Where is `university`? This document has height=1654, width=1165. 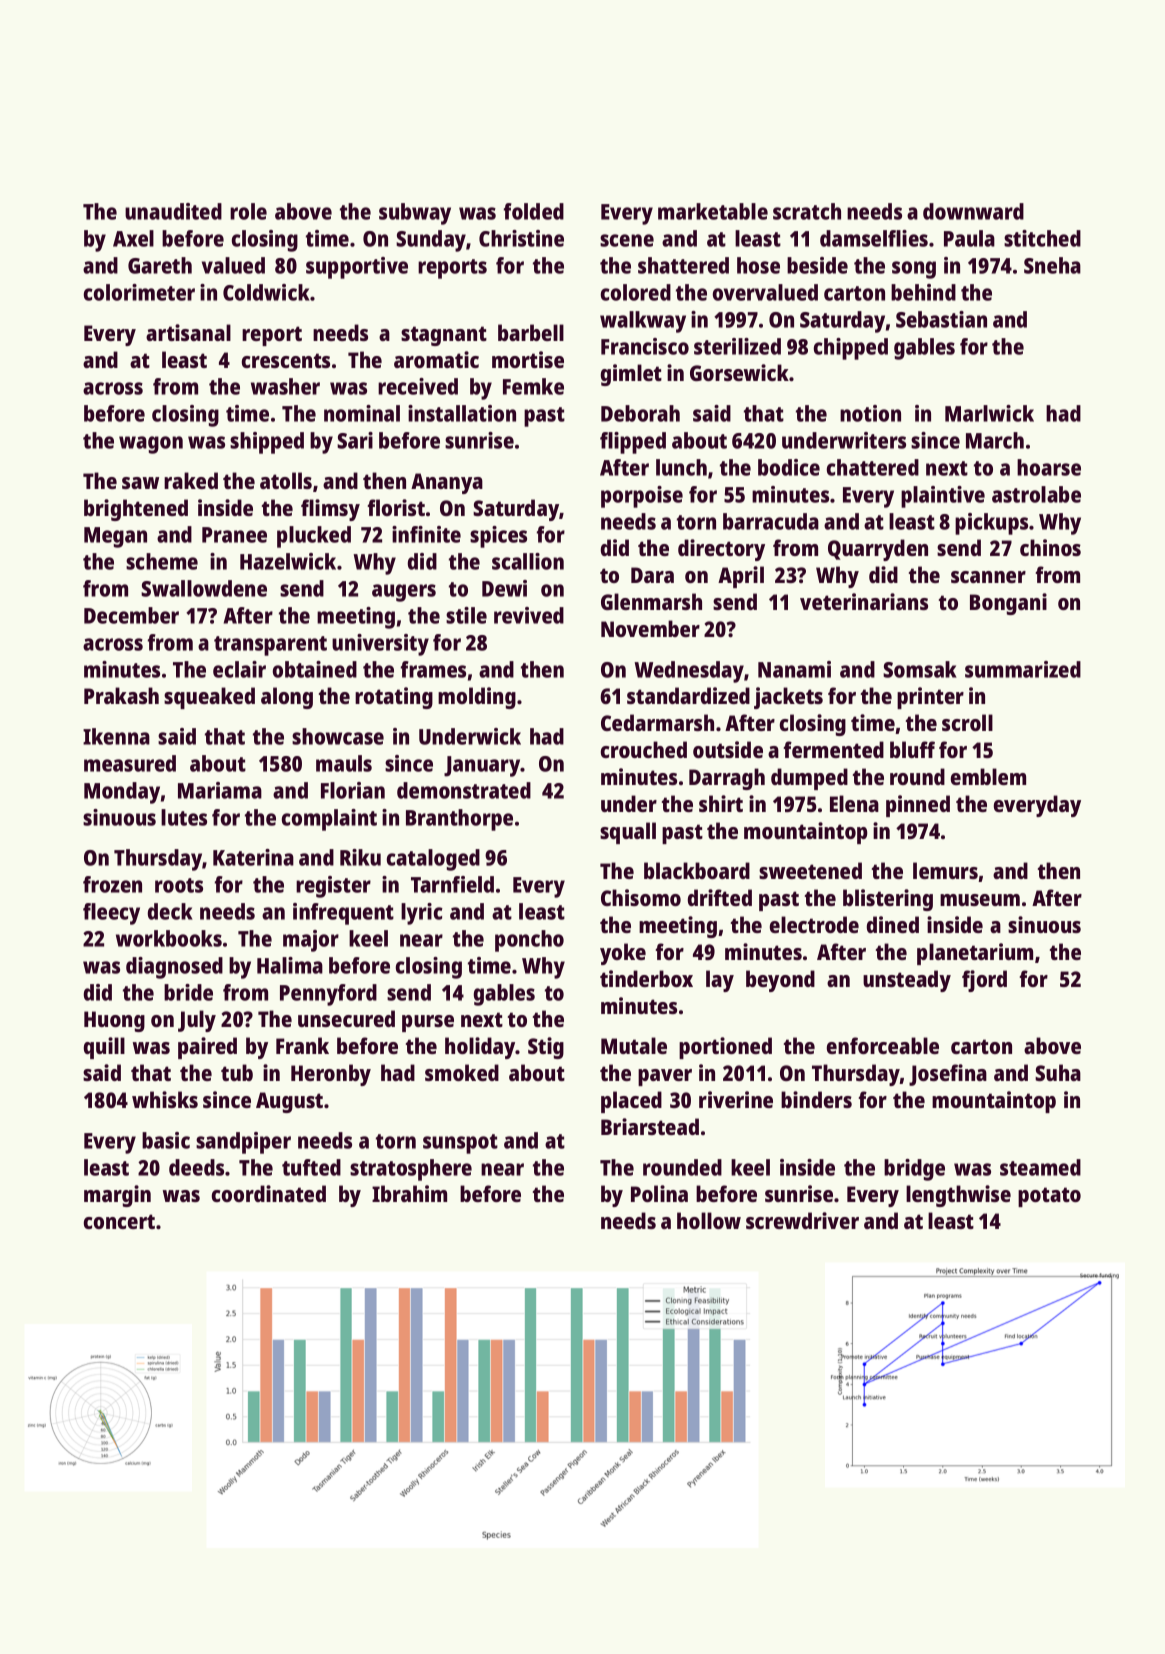 university is located at coordinates (380, 645).
